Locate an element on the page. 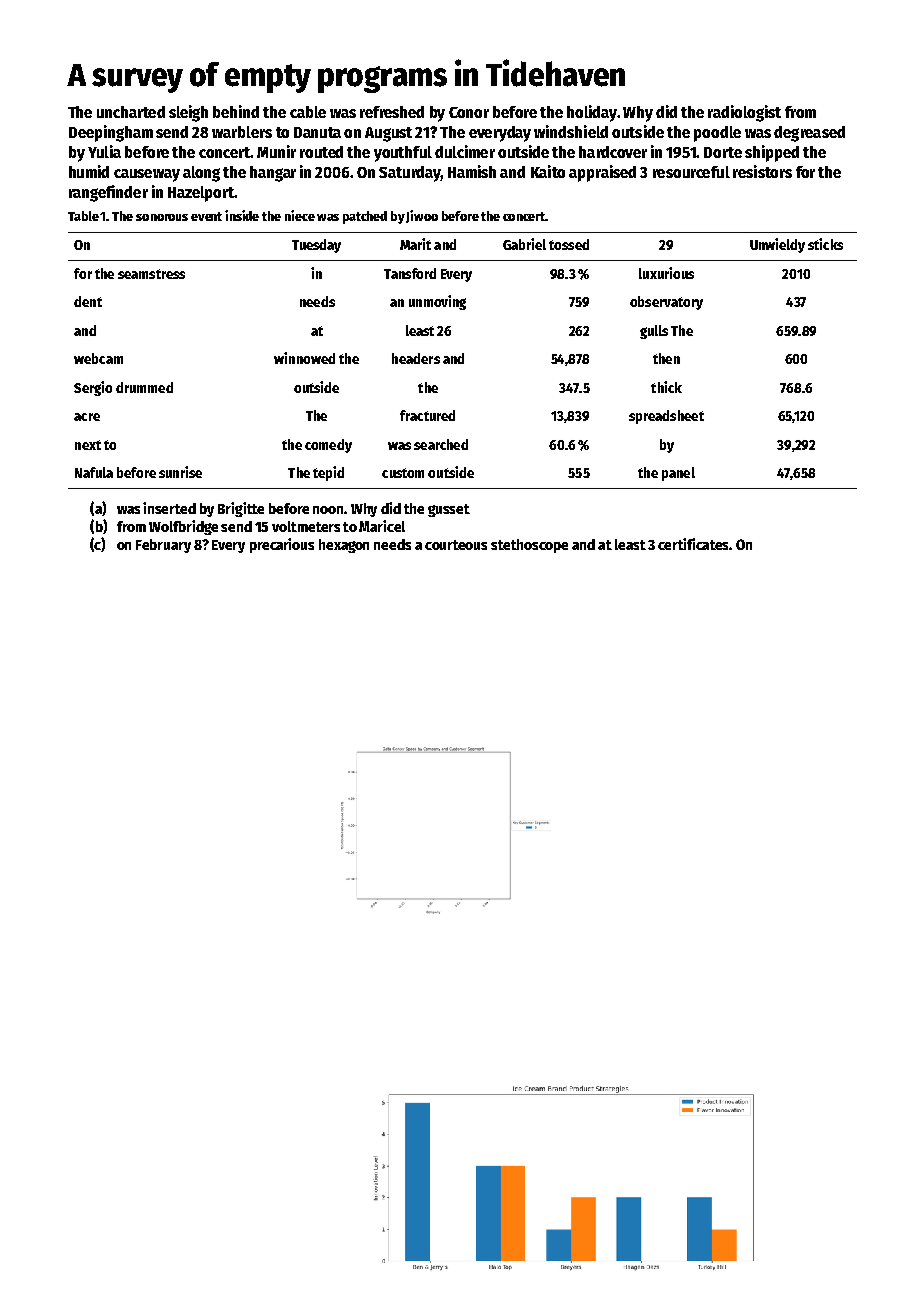 This image has height=1308, width=924. Tansford is located at coordinates (410, 273).
